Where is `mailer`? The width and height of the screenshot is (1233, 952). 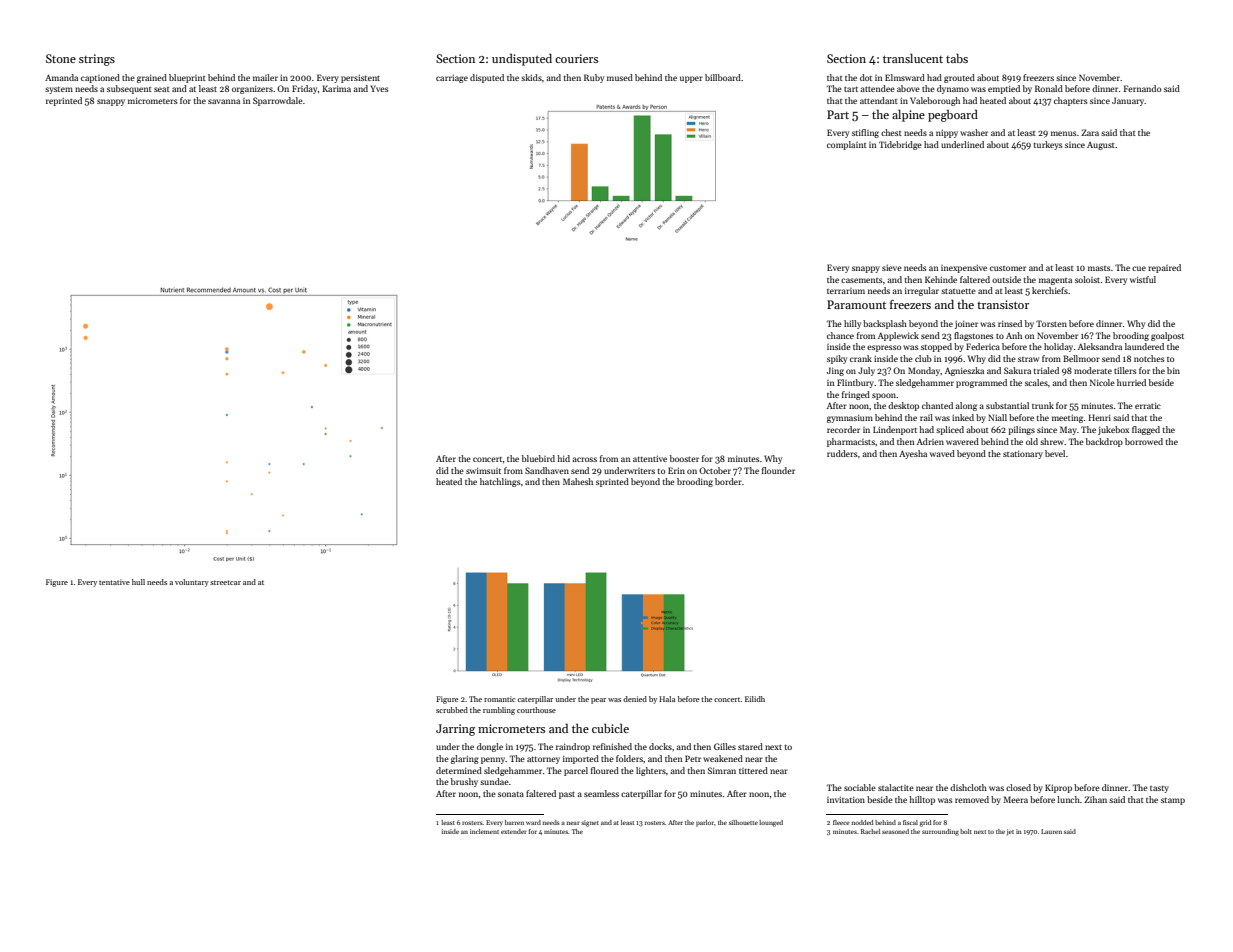
mailer is located at coordinates (265, 77).
